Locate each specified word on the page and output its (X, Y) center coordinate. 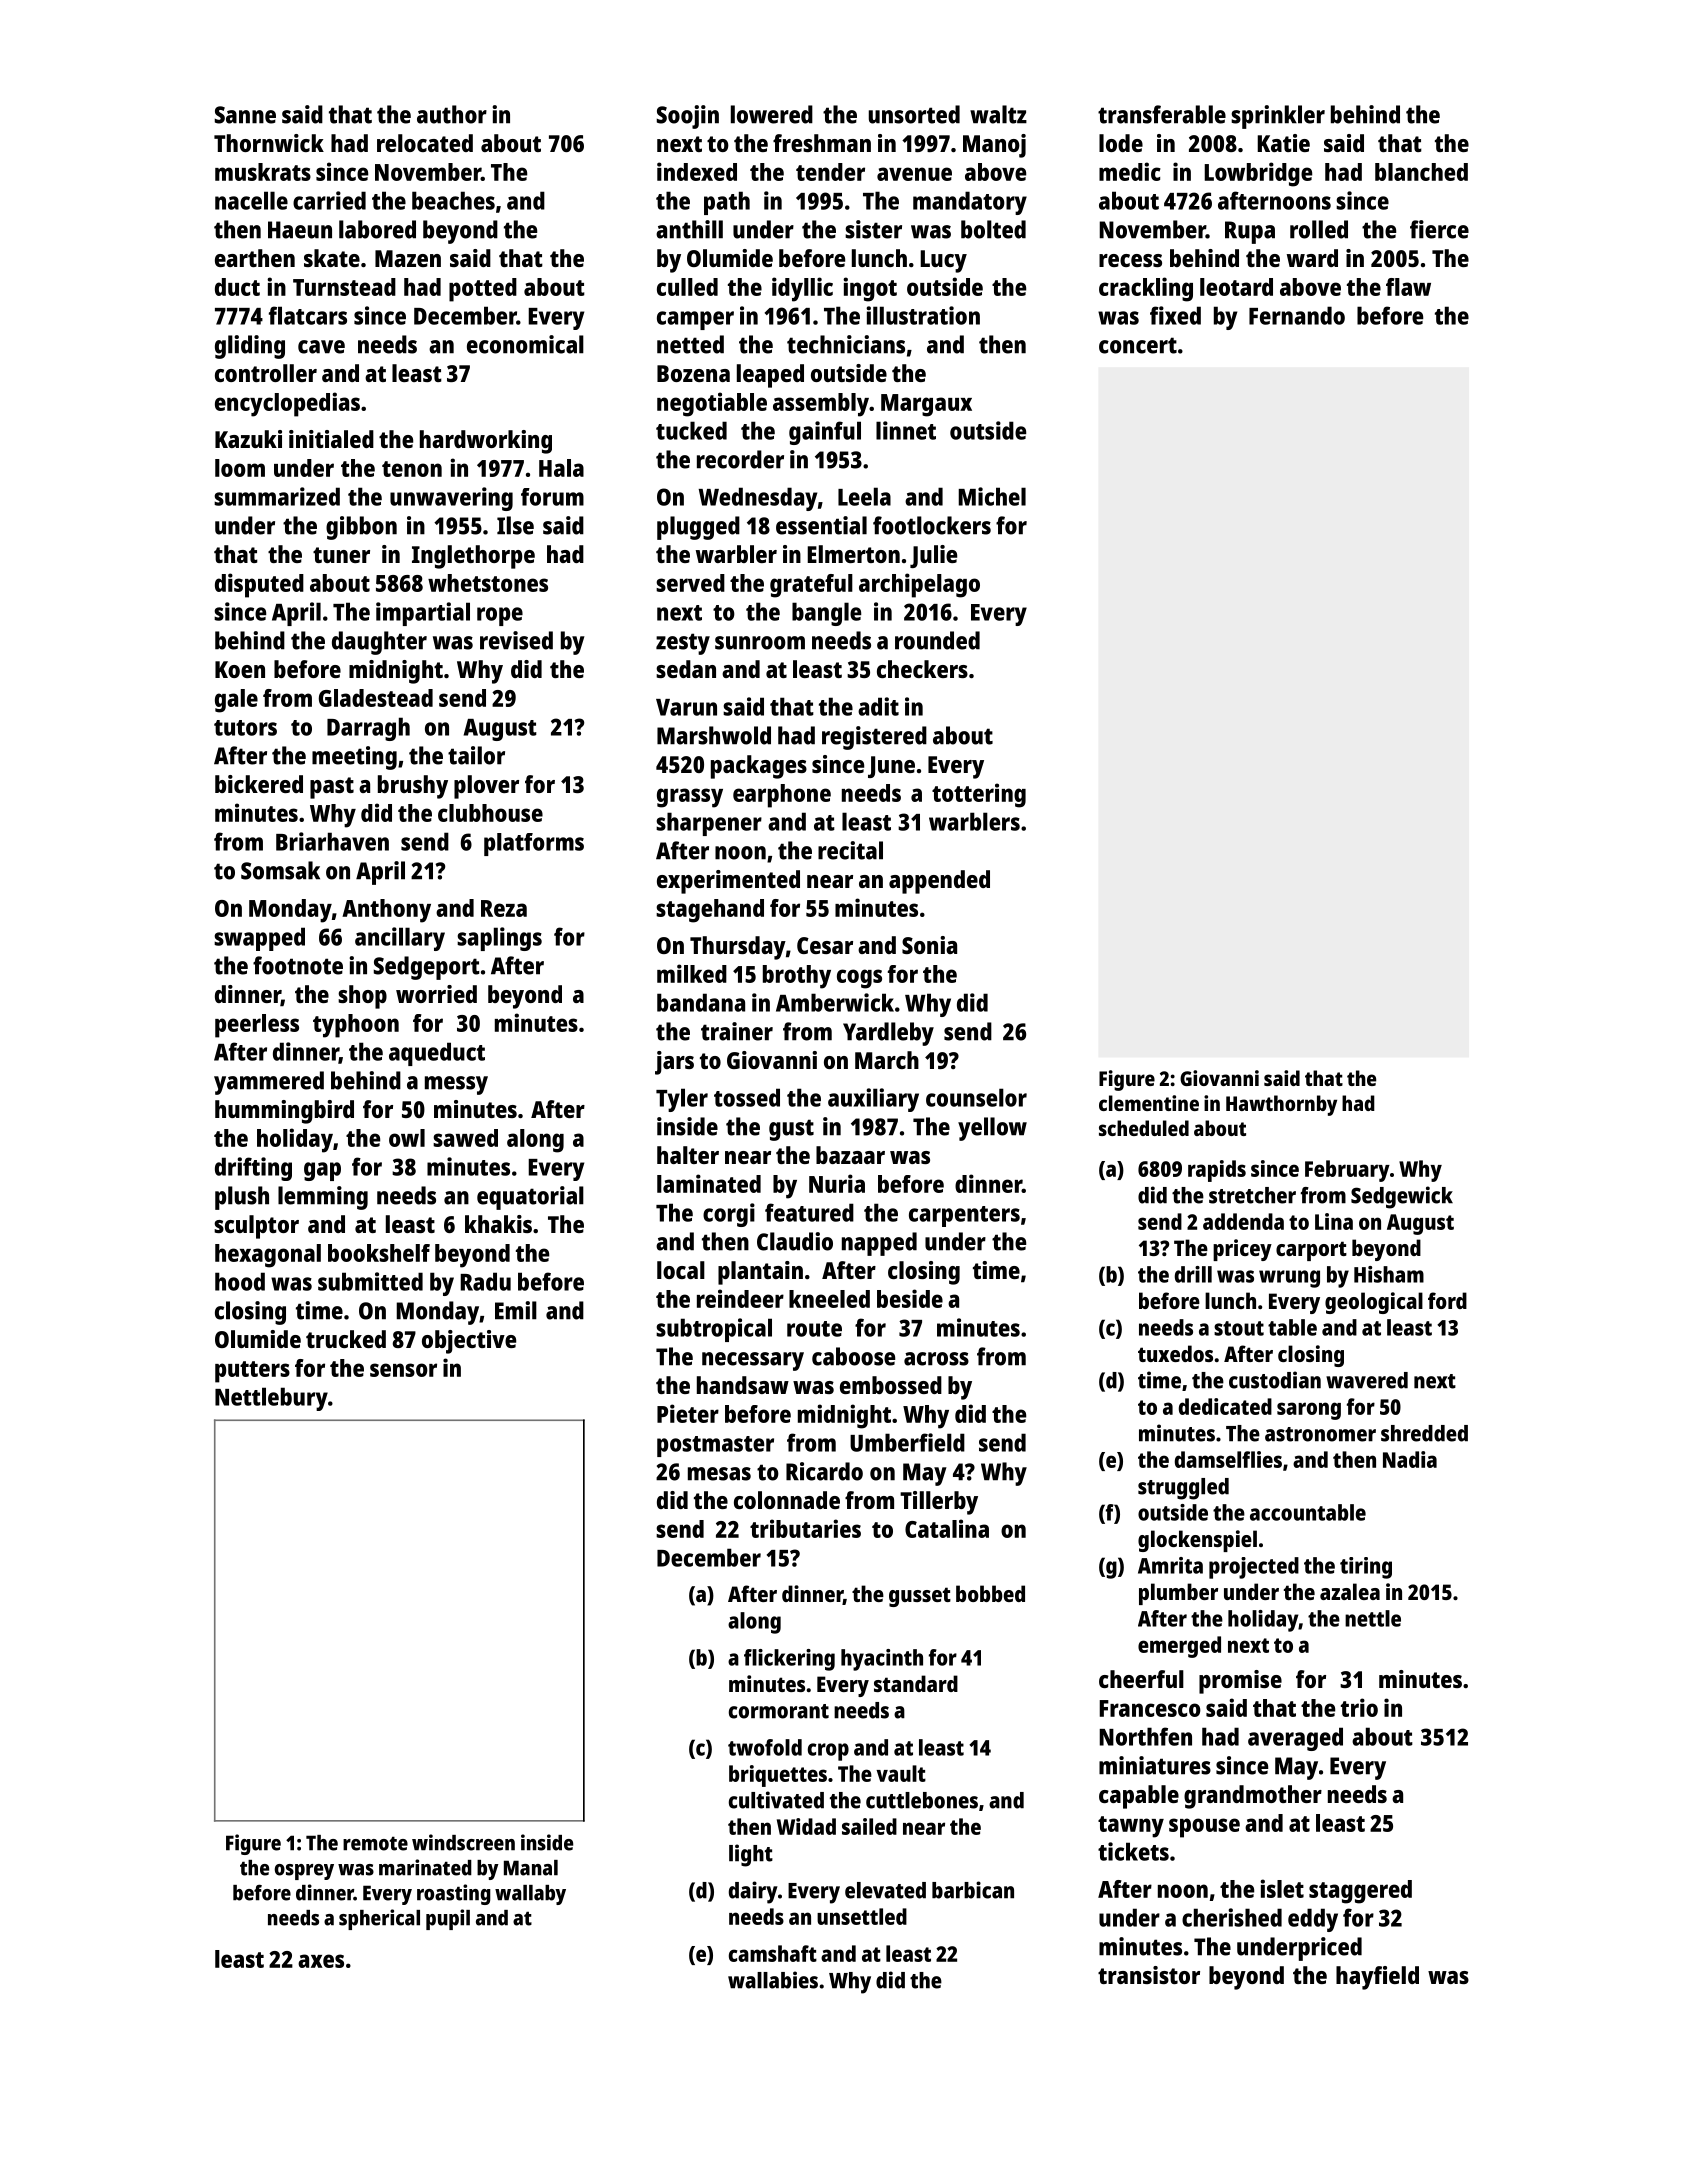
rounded (937, 640)
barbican (973, 1890)
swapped (259, 939)
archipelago (919, 585)
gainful (825, 433)
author (452, 114)
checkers (922, 669)
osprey (304, 1872)
